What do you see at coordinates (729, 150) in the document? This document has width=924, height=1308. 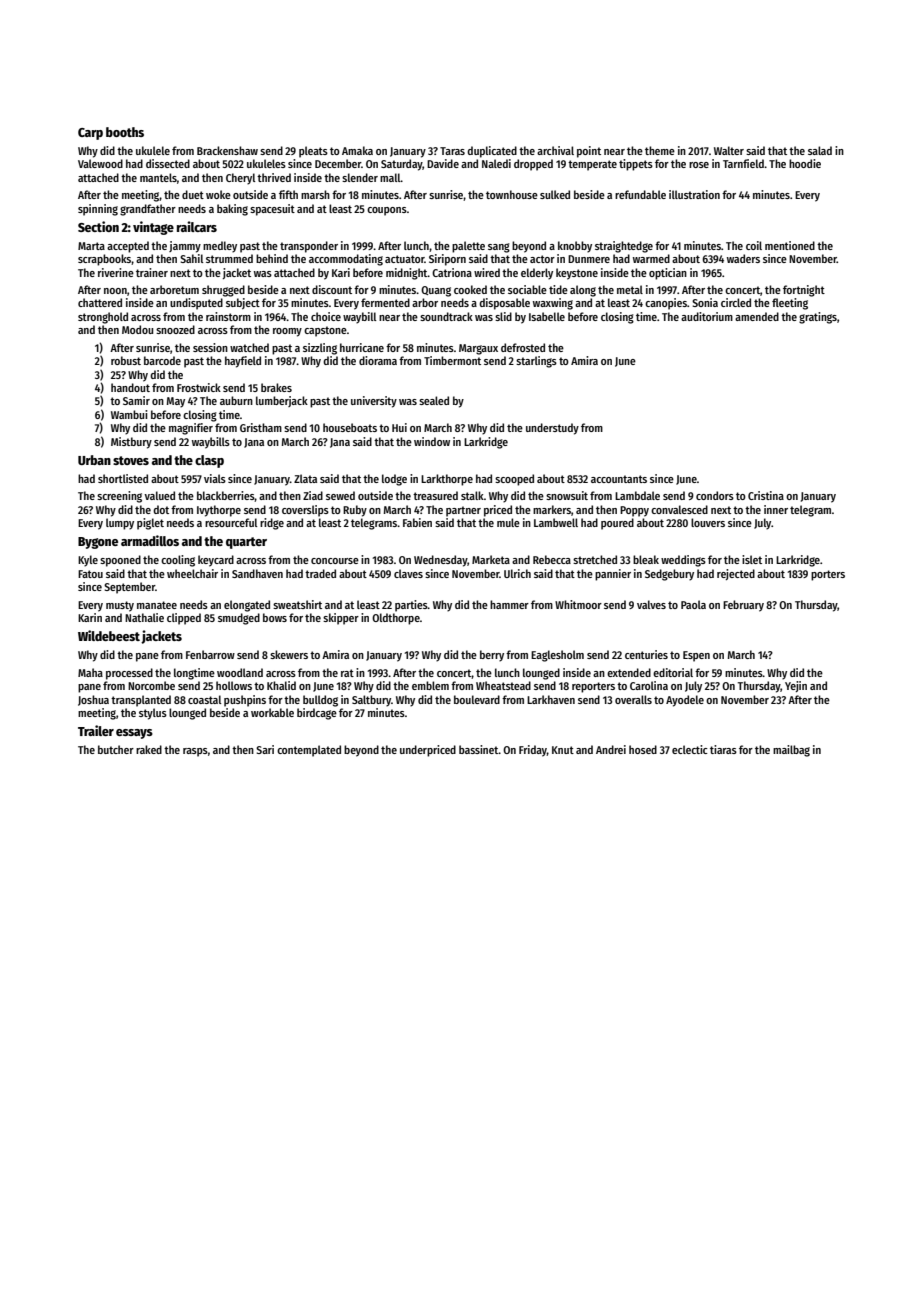 I see `Walter` at bounding box center [729, 150].
